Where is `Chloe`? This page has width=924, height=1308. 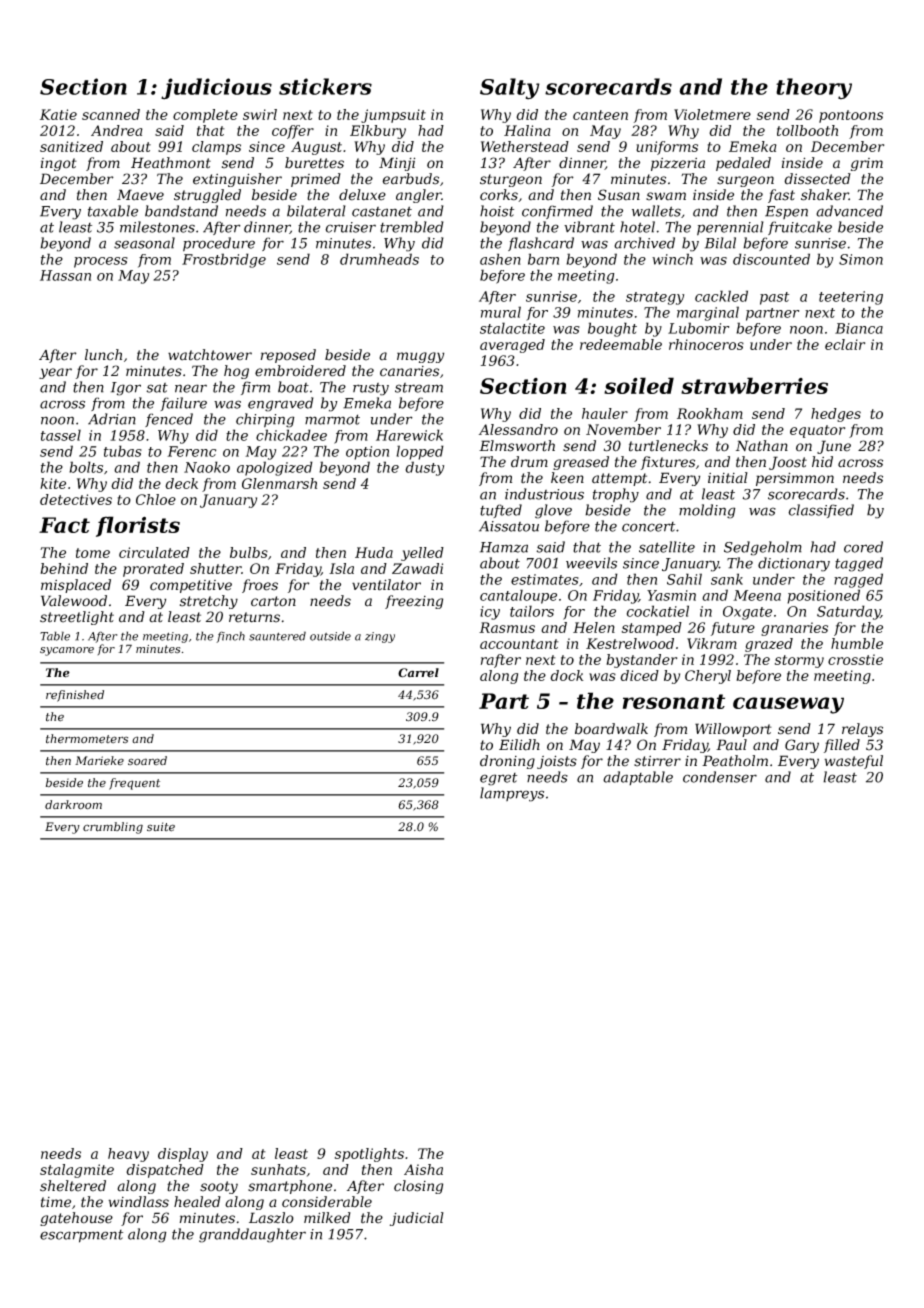 Chloe is located at coordinates (156, 499).
